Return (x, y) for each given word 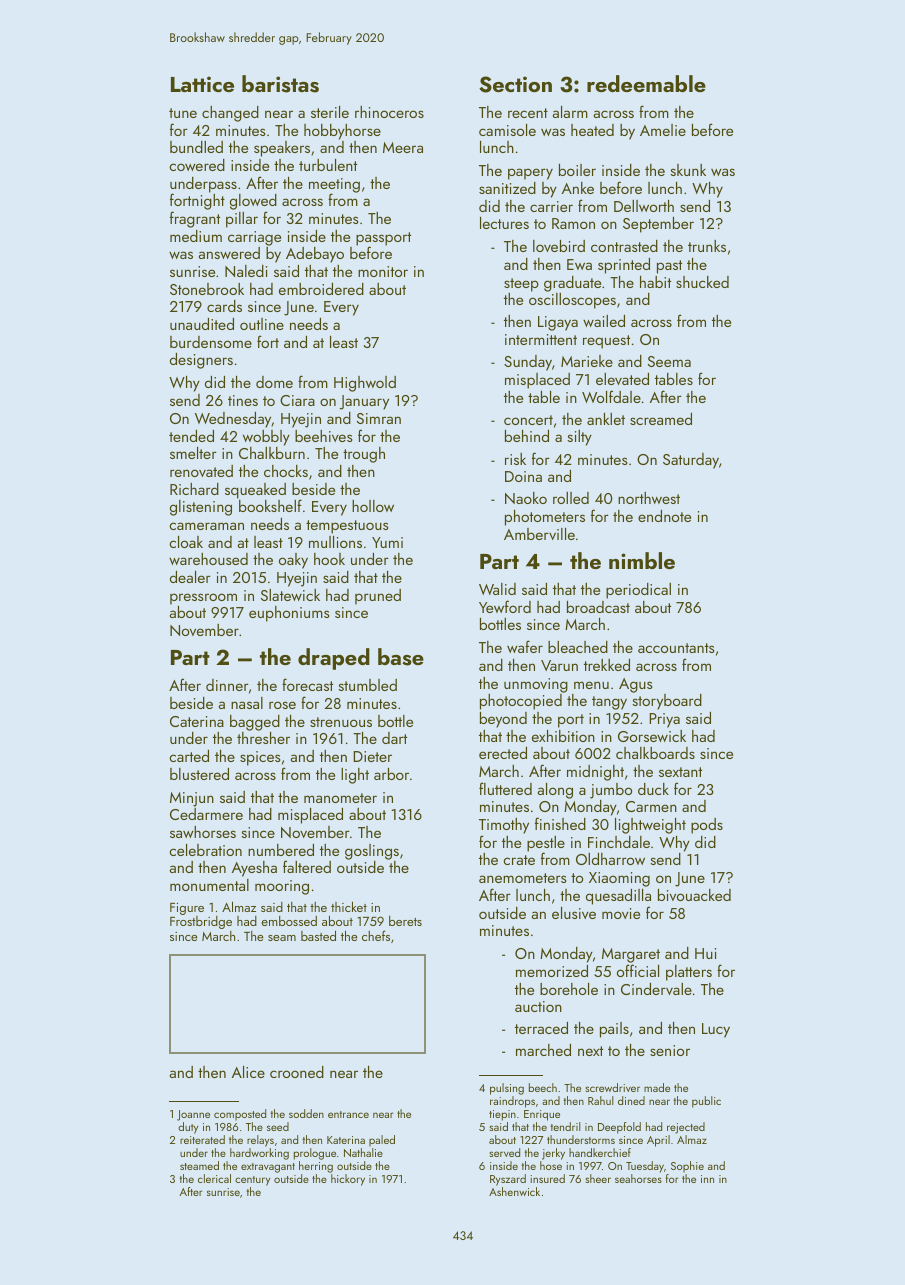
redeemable (646, 83)
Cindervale (656, 989)
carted (189, 756)
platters (689, 973)
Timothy (504, 826)
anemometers (522, 878)
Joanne (193, 1115)
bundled (196, 147)
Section (515, 84)
